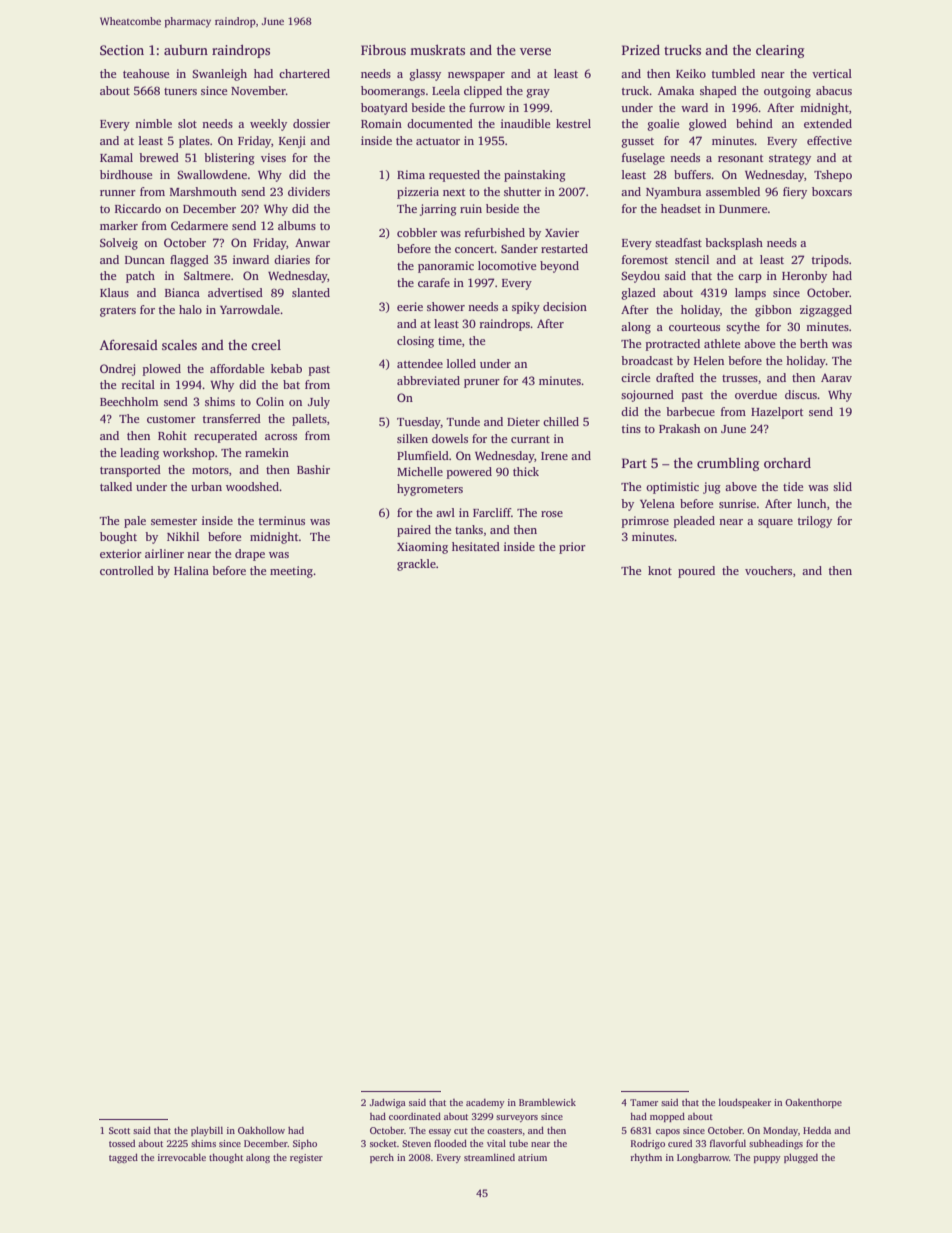 The image size is (952, 1233). What do you see at coordinates (743, 328) in the screenshot?
I see `scythe` at bounding box center [743, 328].
